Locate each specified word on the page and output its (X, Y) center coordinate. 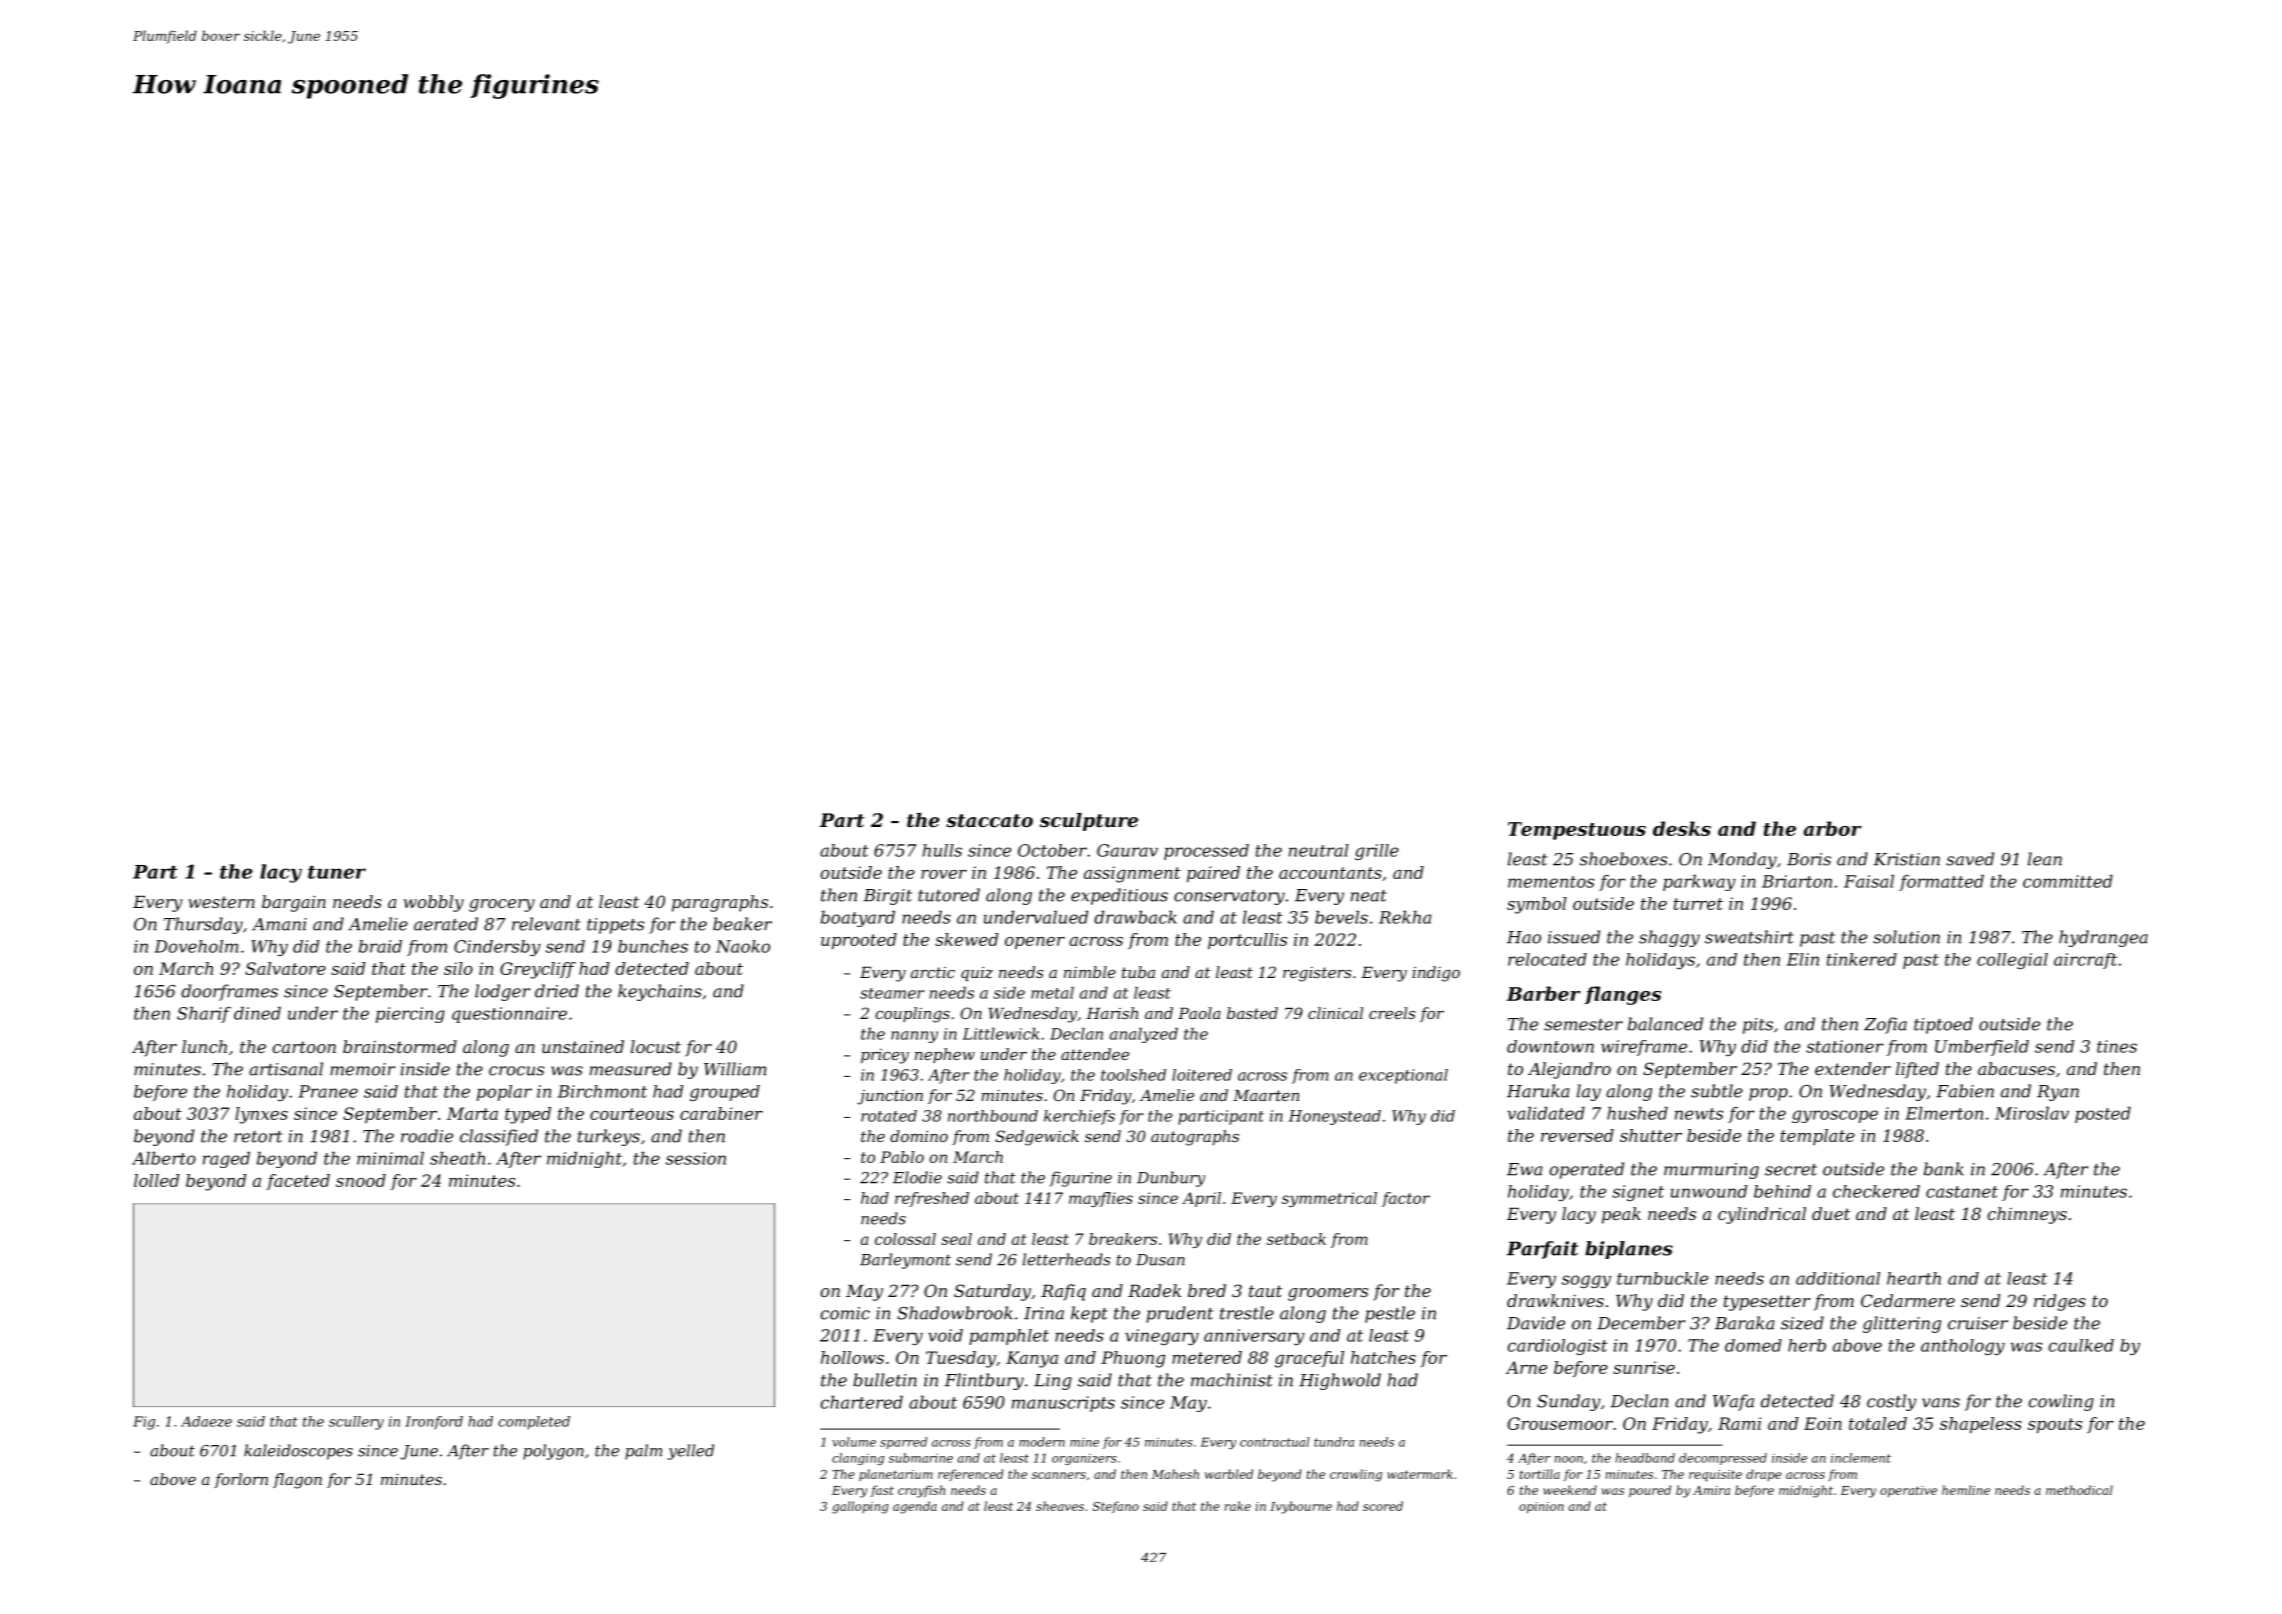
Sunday (1568, 1402)
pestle (1390, 1314)
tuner (337, 872)
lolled (156, 1180)
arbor (1833, 828)
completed (534, 1423)
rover (944, 874)
